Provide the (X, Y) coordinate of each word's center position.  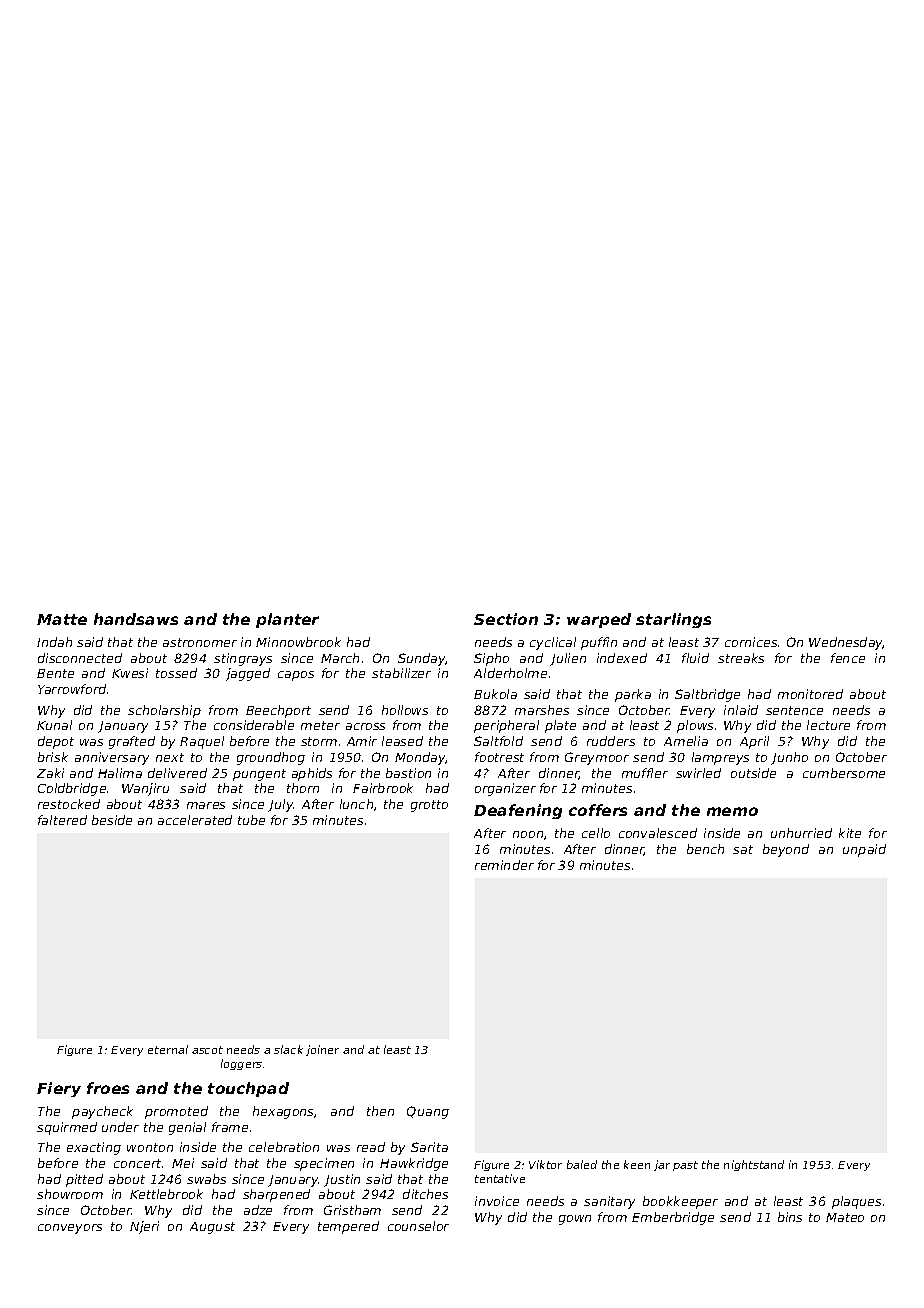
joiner (322, 1050)
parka (633, 695)
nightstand (754, 1165)
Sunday (422, 659)
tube (251, 820)
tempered (348, 1227)
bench (705, 849)
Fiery (59, 1089)
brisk (53, 757)
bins (790, 1217)
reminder (504, 865)
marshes (542, 710)
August (212, 1228)
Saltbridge (707, 695)
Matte (62, 619)
